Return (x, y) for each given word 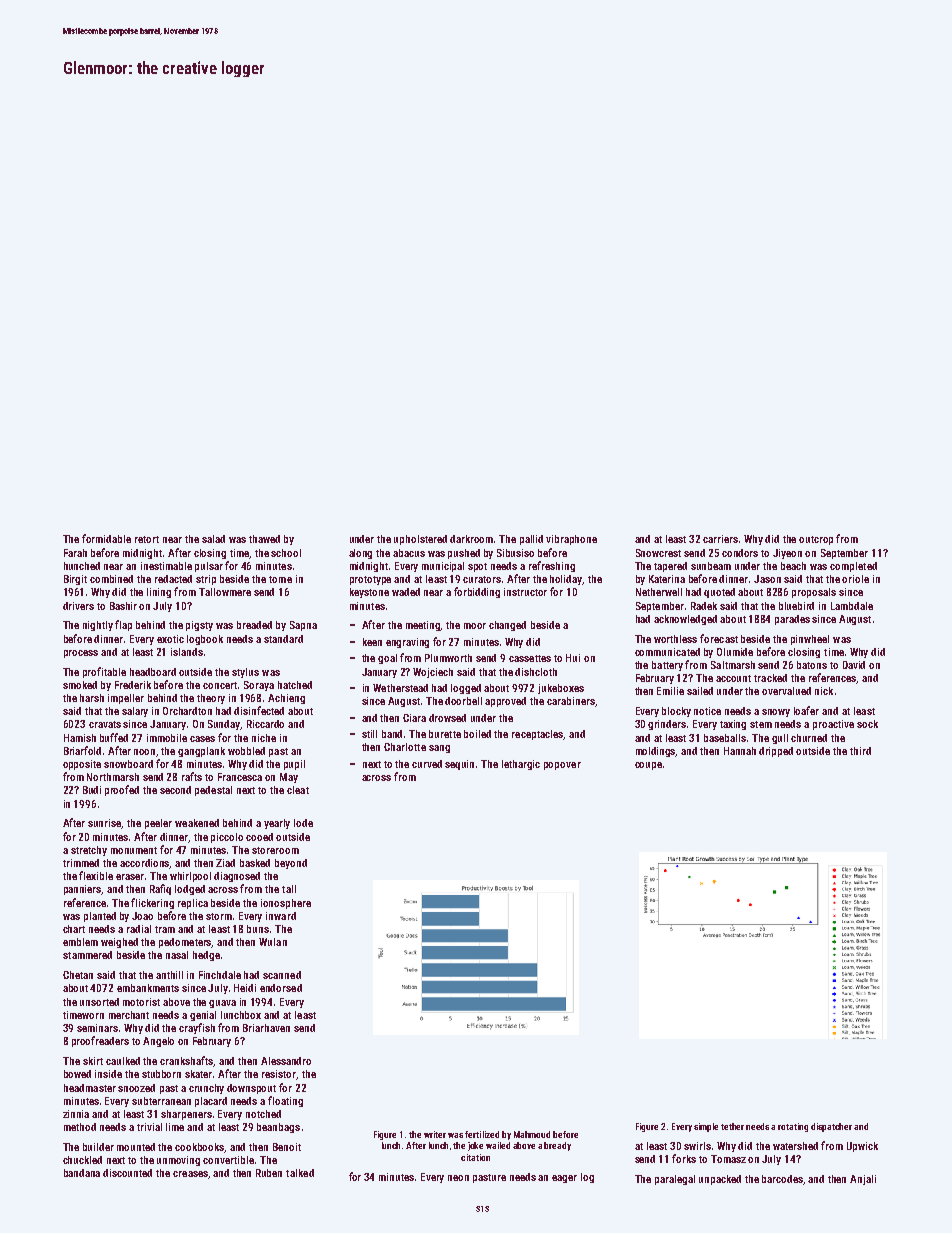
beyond (291, 864)
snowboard (128, 764)
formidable (106, 538)
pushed (464, 554)
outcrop (816, 540)
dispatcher (831, 1127)
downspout (251, 1089)
